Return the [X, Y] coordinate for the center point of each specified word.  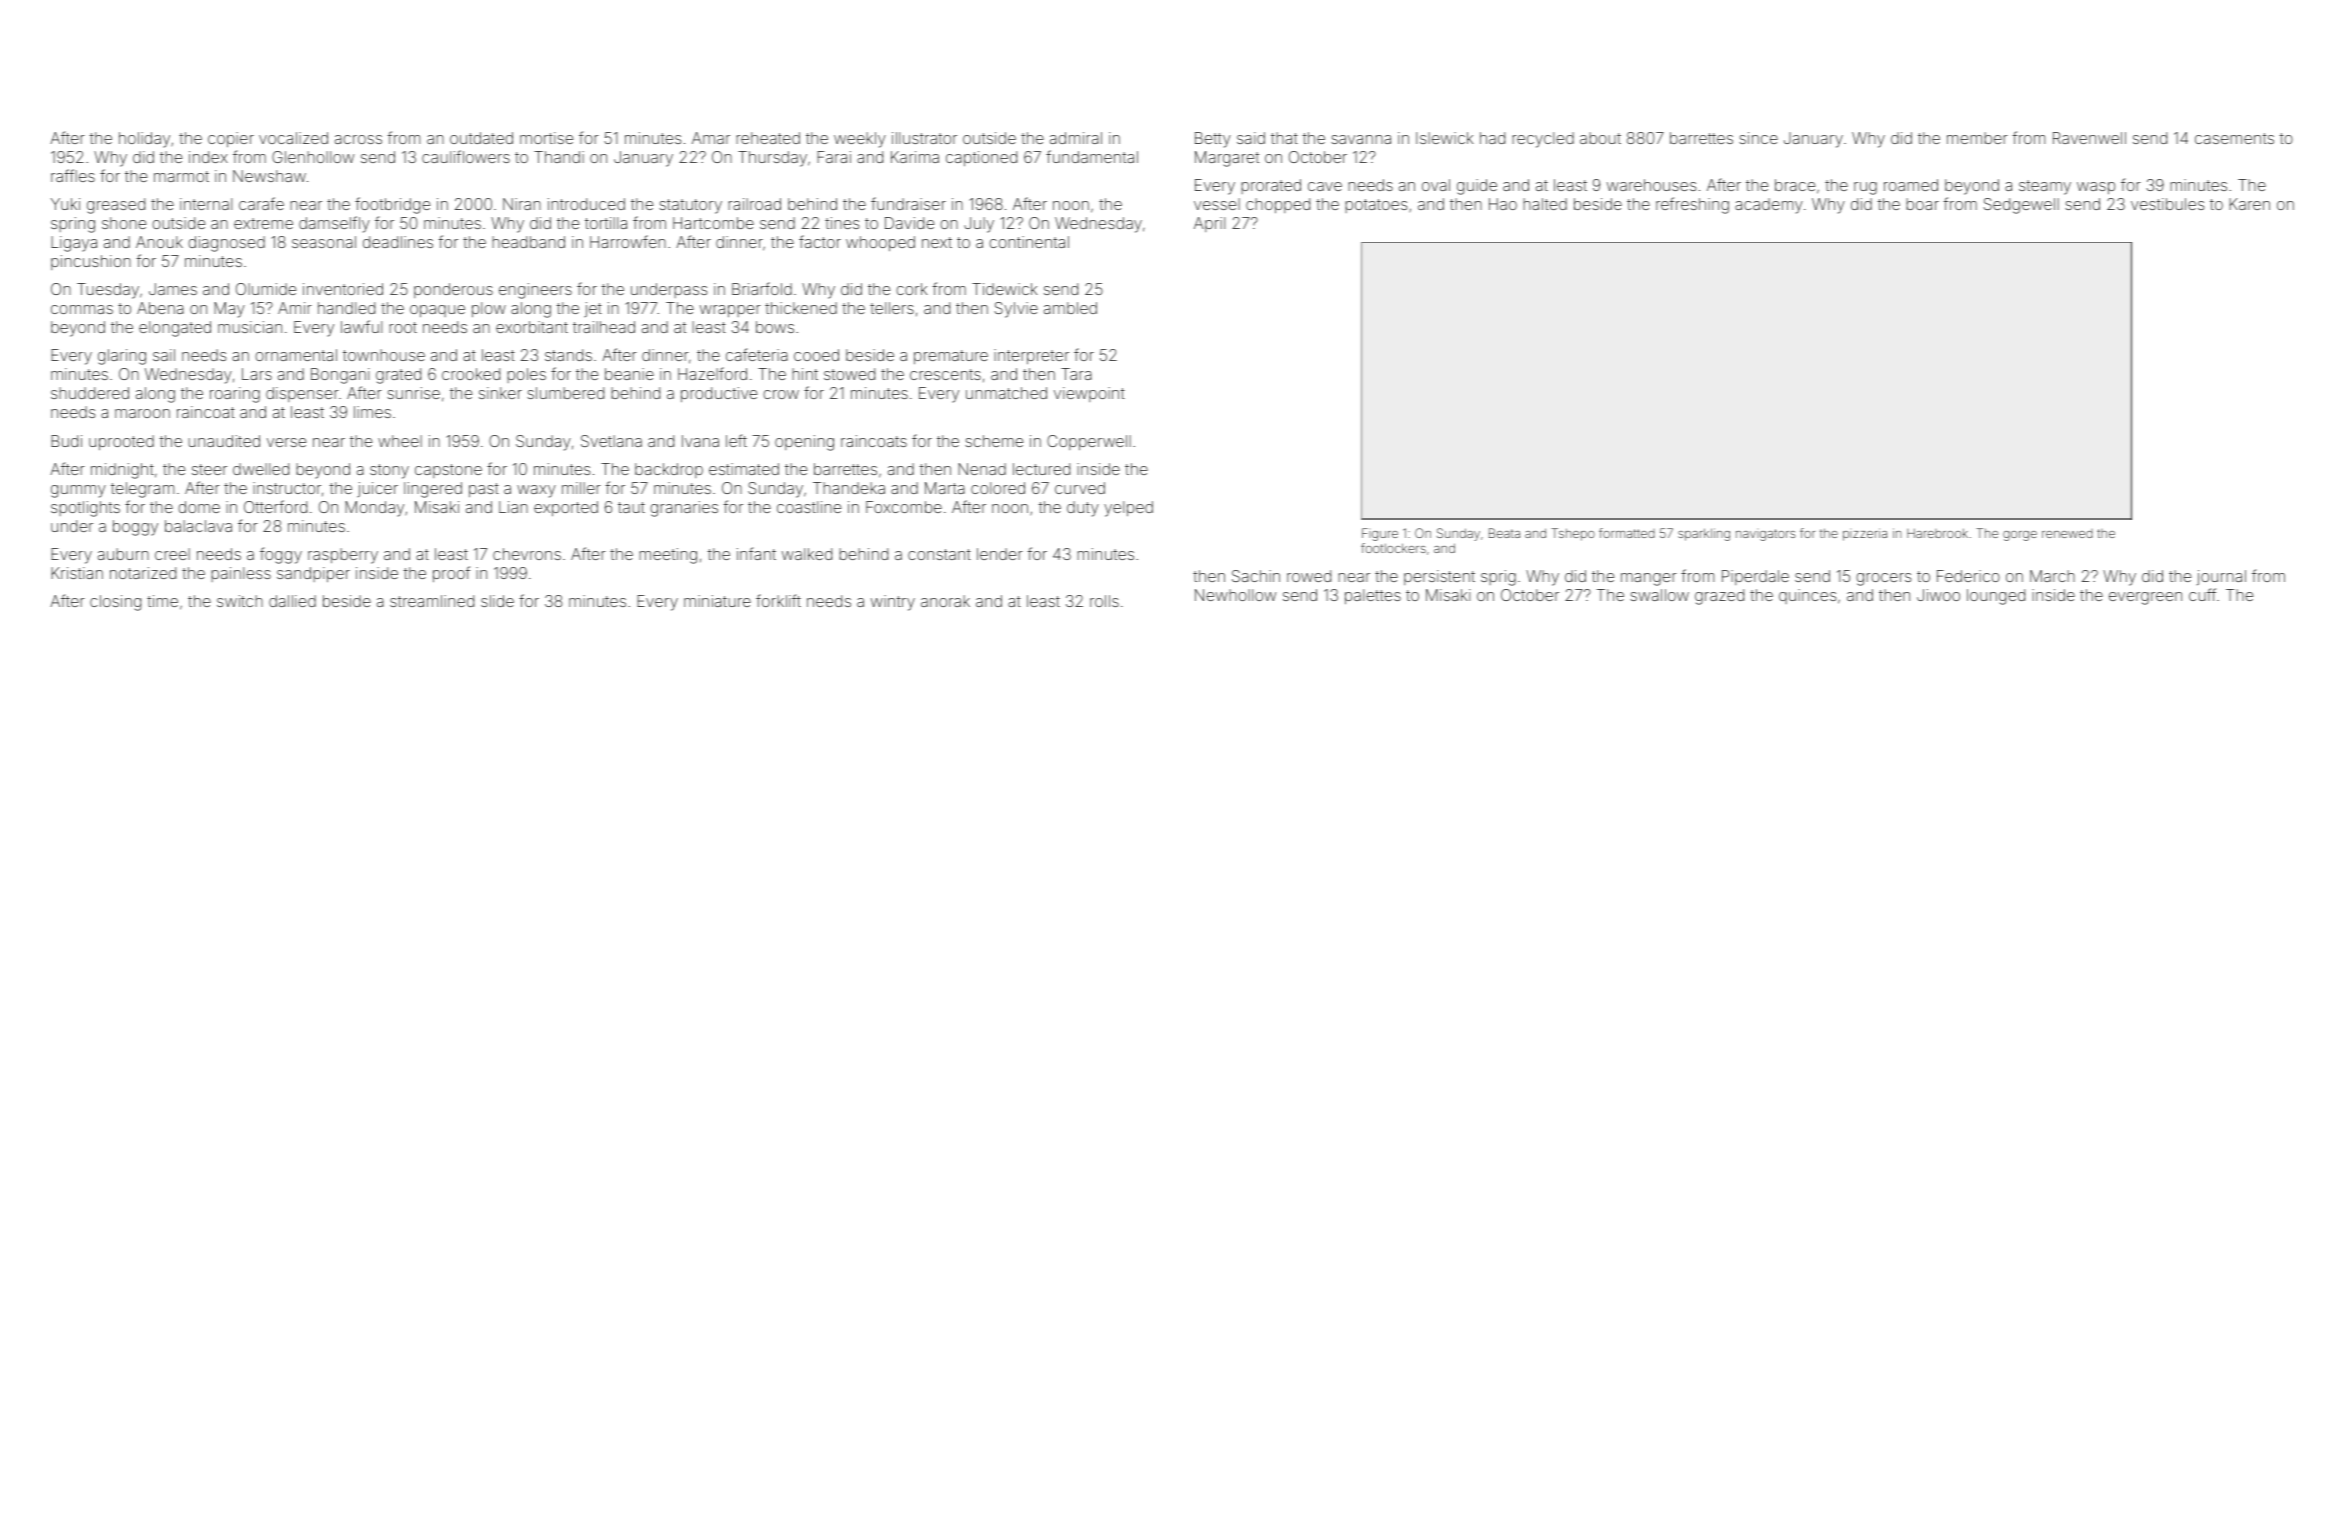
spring [73, 225]
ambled [1070, 308]
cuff [2202, 594]
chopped [1278, 205]
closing [115, 603]
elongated [175, 329]
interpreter [1031, 356]
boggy [135, 528]
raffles [73, 175]
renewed [2067, 533]
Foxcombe [904, 507]
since [1758, 138]
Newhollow [1235, 595]
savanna [1361, 139]
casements [2234, 138]
